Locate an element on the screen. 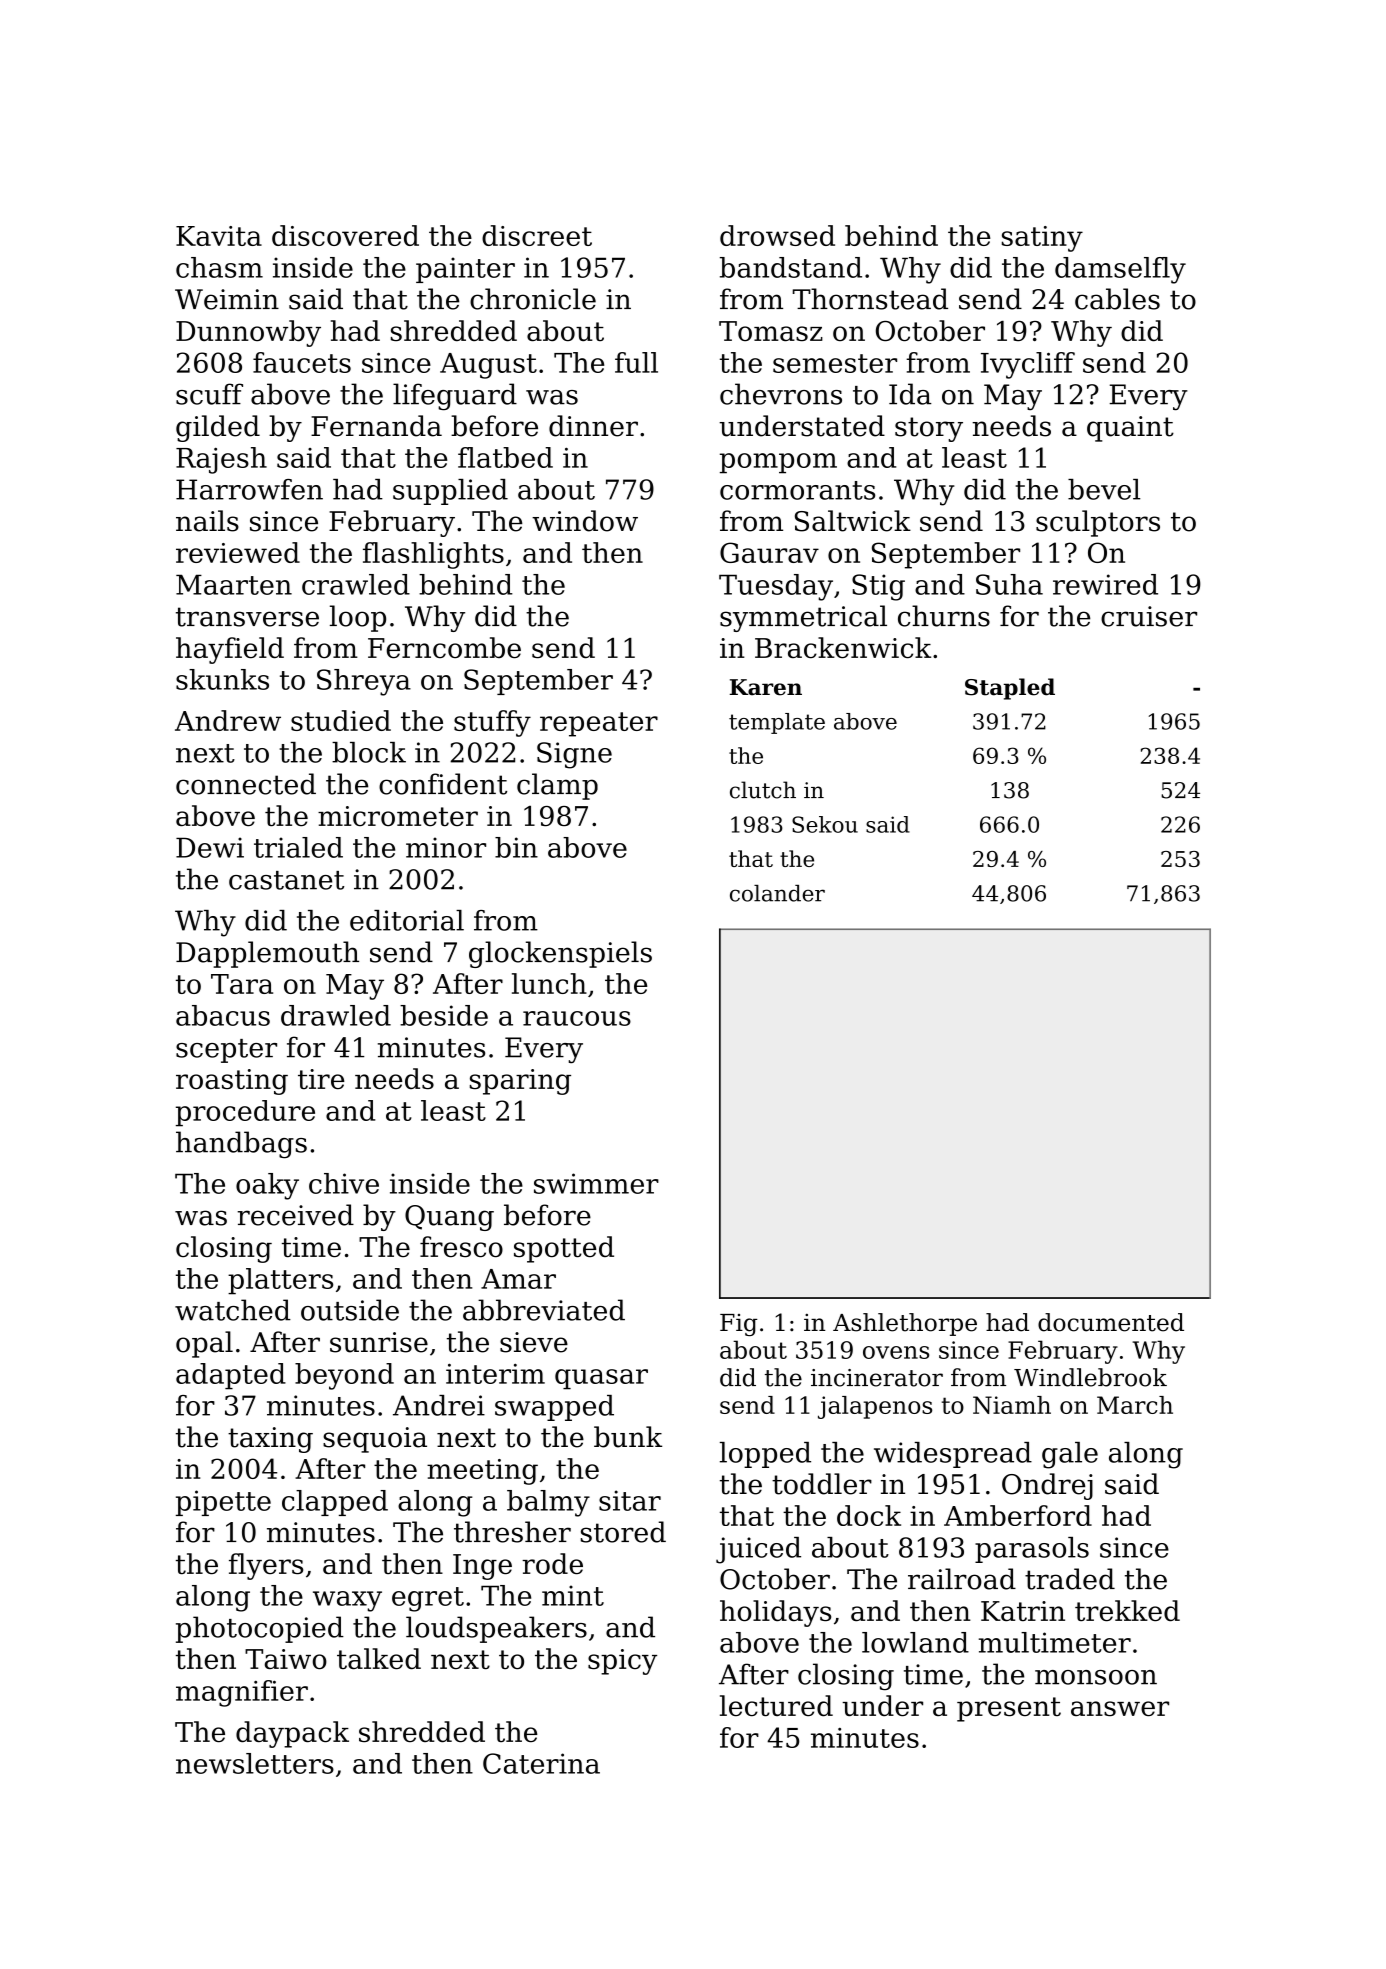  semester is located at coordinates (835, 363).
